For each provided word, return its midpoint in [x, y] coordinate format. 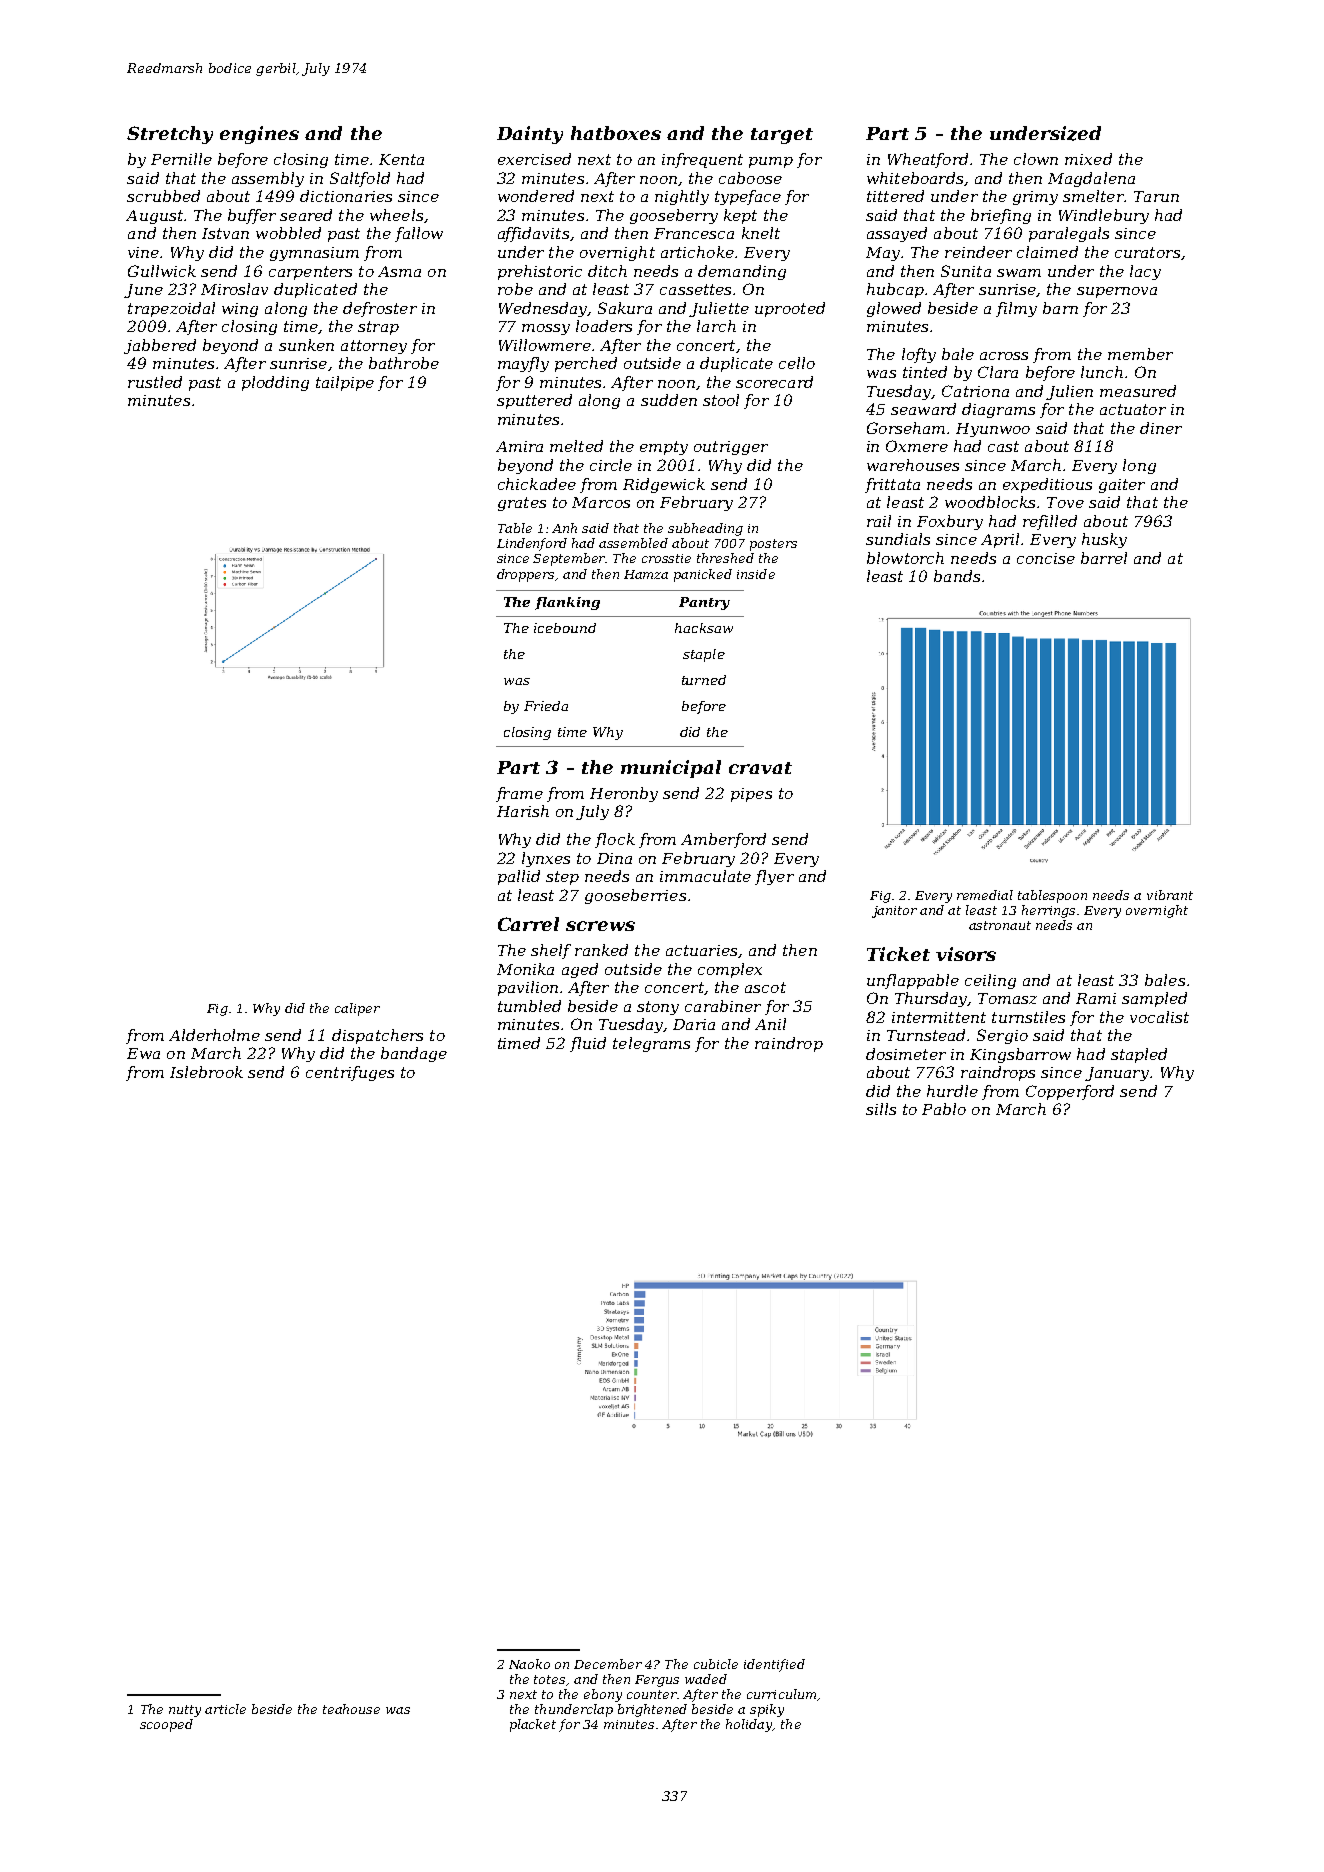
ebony [603, 1695]
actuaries [701, 950]
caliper [357, 1009]
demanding [742, 272]
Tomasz [1007, 998]
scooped [166, 1725]
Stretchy [170, 135]
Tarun [1156, 196]
